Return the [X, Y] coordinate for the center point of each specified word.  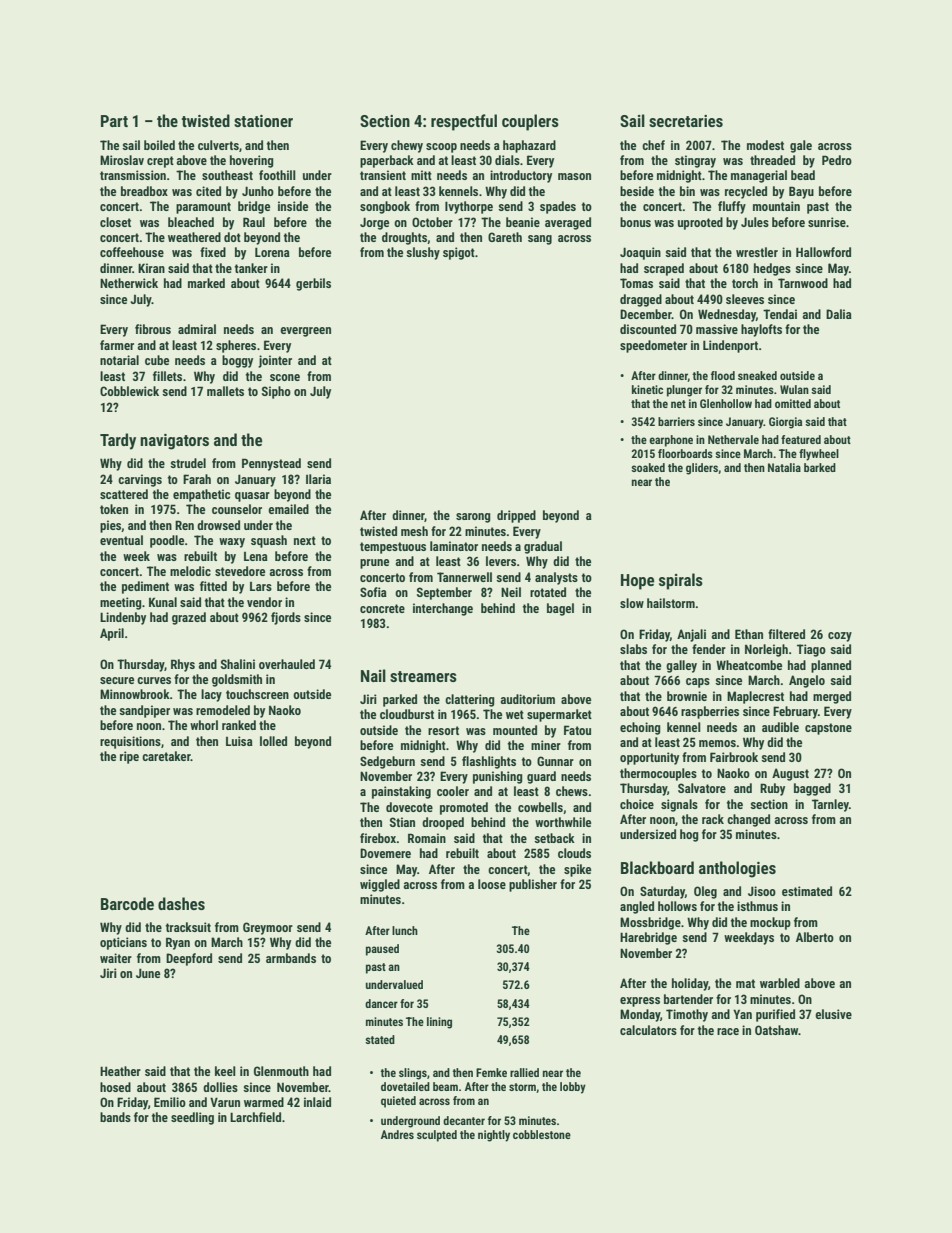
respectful [464, 122]
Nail [373, 675]
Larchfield [255, 1117]
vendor [264, 602]
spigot [459, 253]
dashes [181, 903]
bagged [812, 789]
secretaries [686, 121]
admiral [197, 329]
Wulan [794, 389]
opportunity [649, 758]
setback [554, 838]
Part [114, 121]
